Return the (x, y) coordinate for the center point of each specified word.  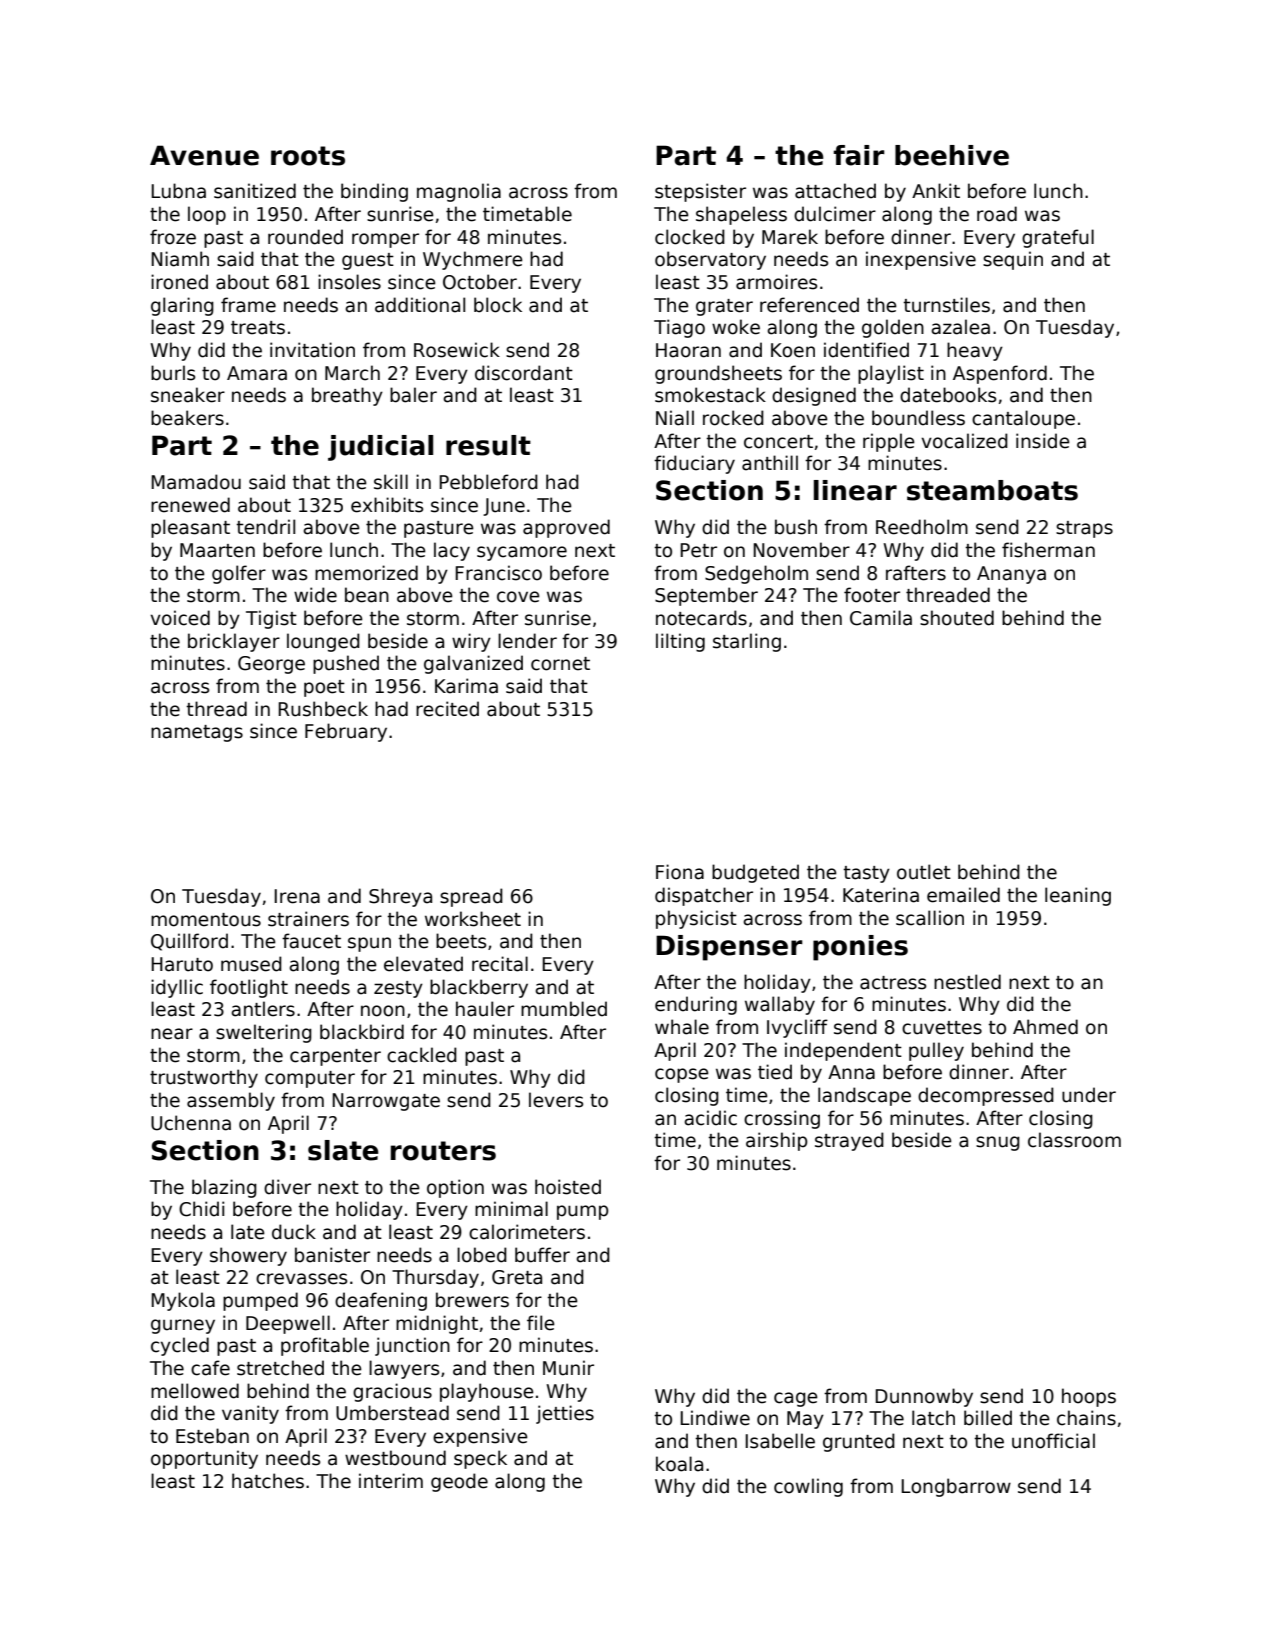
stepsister (700, 192)
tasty (866, 874)
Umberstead (392, 1413)
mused (251, 964)
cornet (560, 664)
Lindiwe (715, 1418)
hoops (1089, 1397)
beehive (952, 155)
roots (308, 156)
